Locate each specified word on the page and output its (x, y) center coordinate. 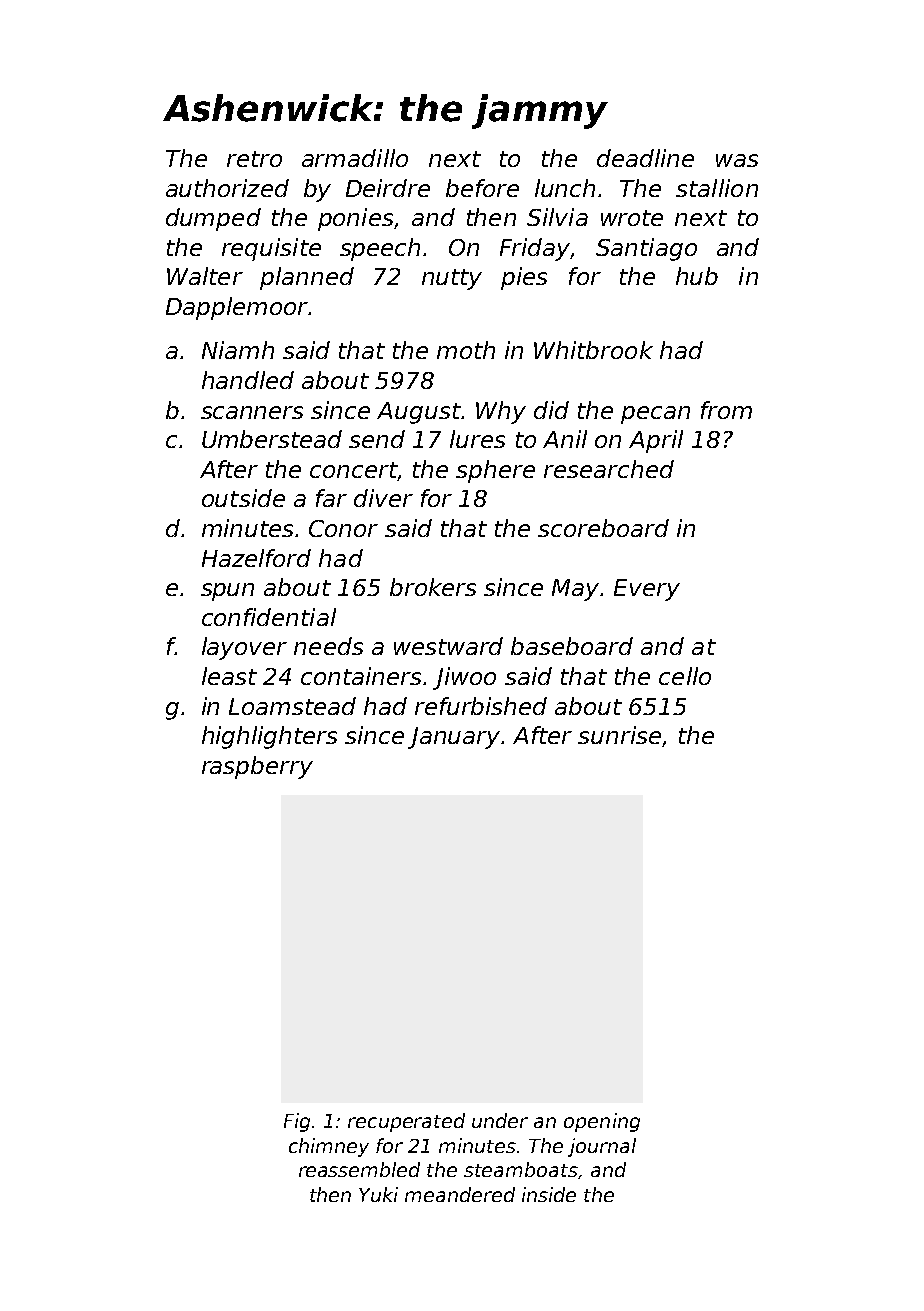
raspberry (257, 767)
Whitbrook (593, 350)
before (482, 188)
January (454, 738)
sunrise (619, 735)
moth (466, 350)
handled (248, 380)
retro (254, 159)
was (737, 160)
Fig (297, 1122)
